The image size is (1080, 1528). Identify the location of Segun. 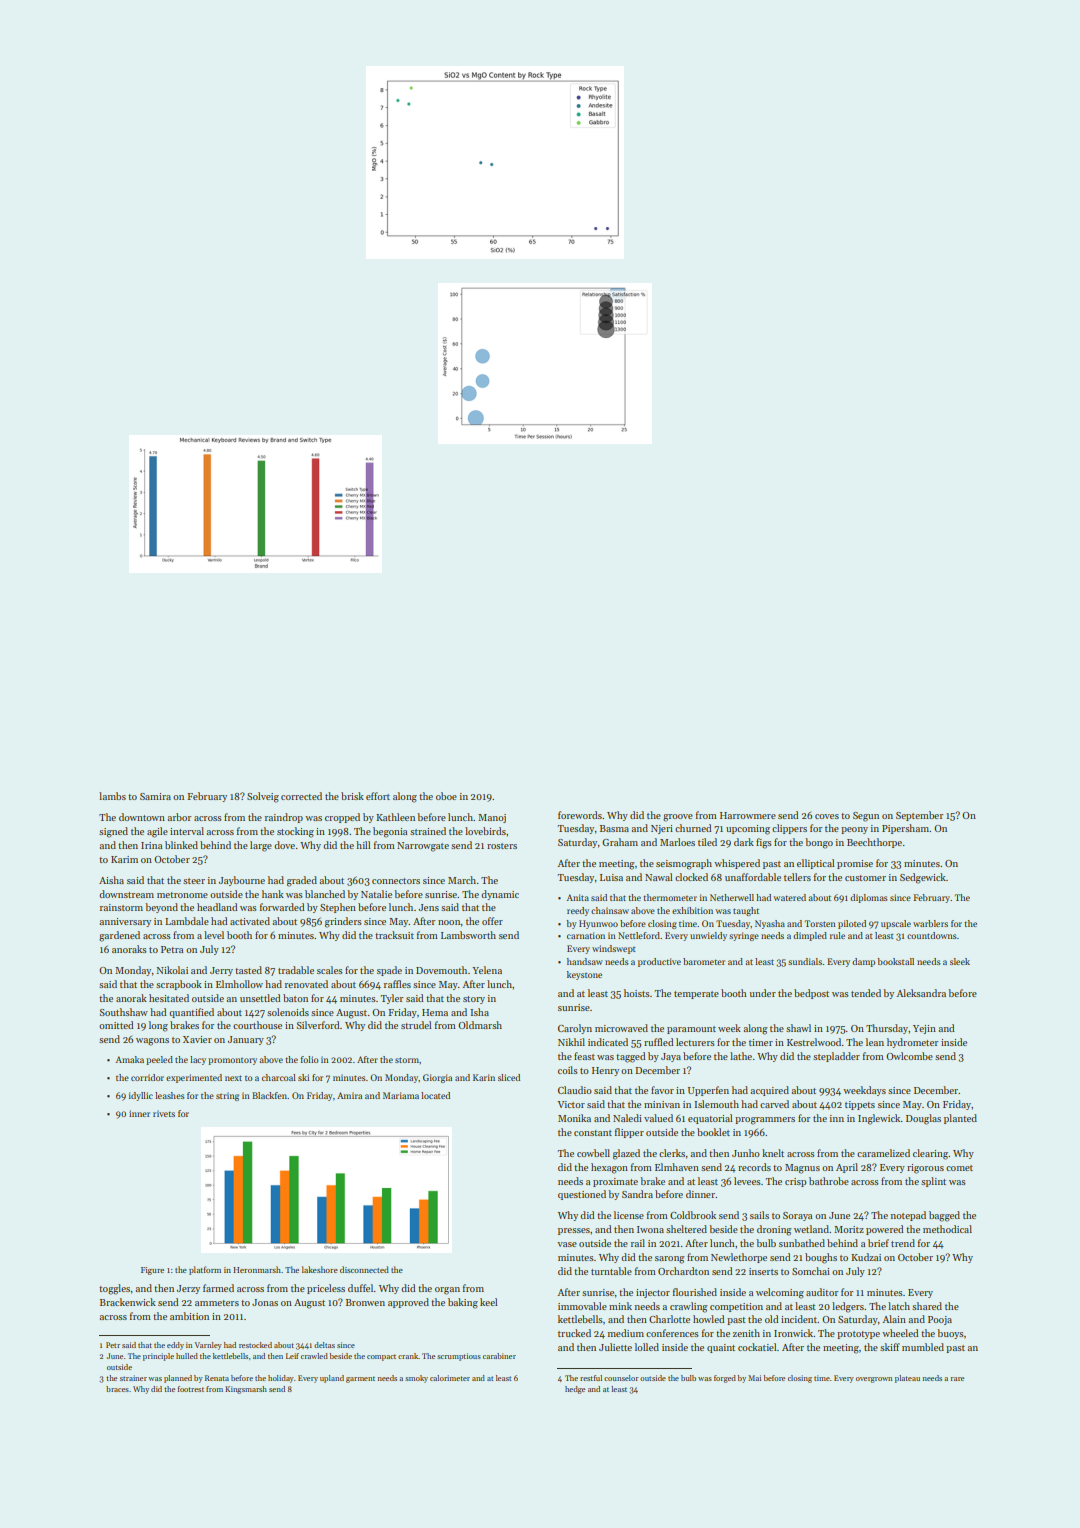
(866, 817).
